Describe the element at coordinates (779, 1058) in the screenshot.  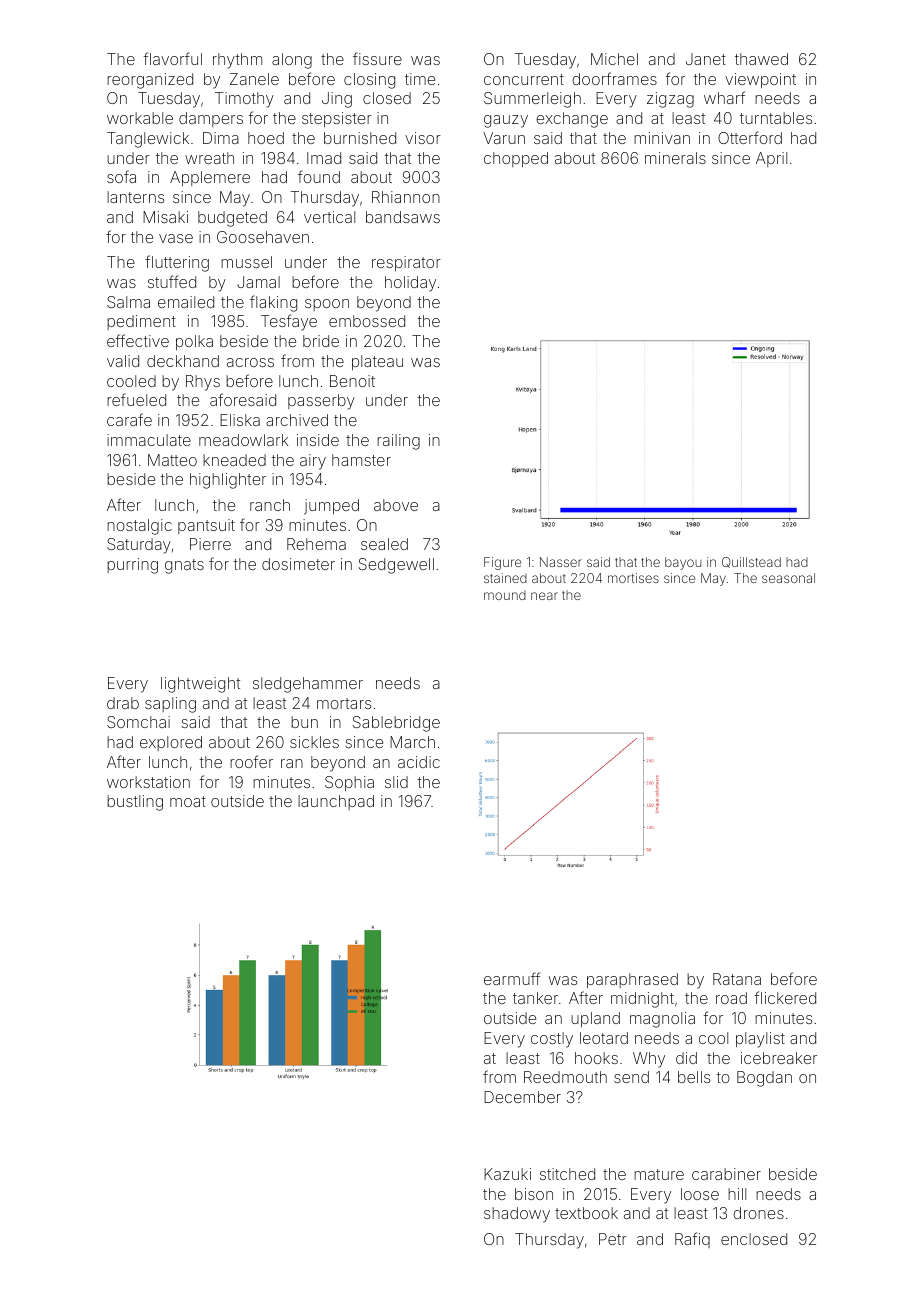
I see `icebreaker` at that location.
